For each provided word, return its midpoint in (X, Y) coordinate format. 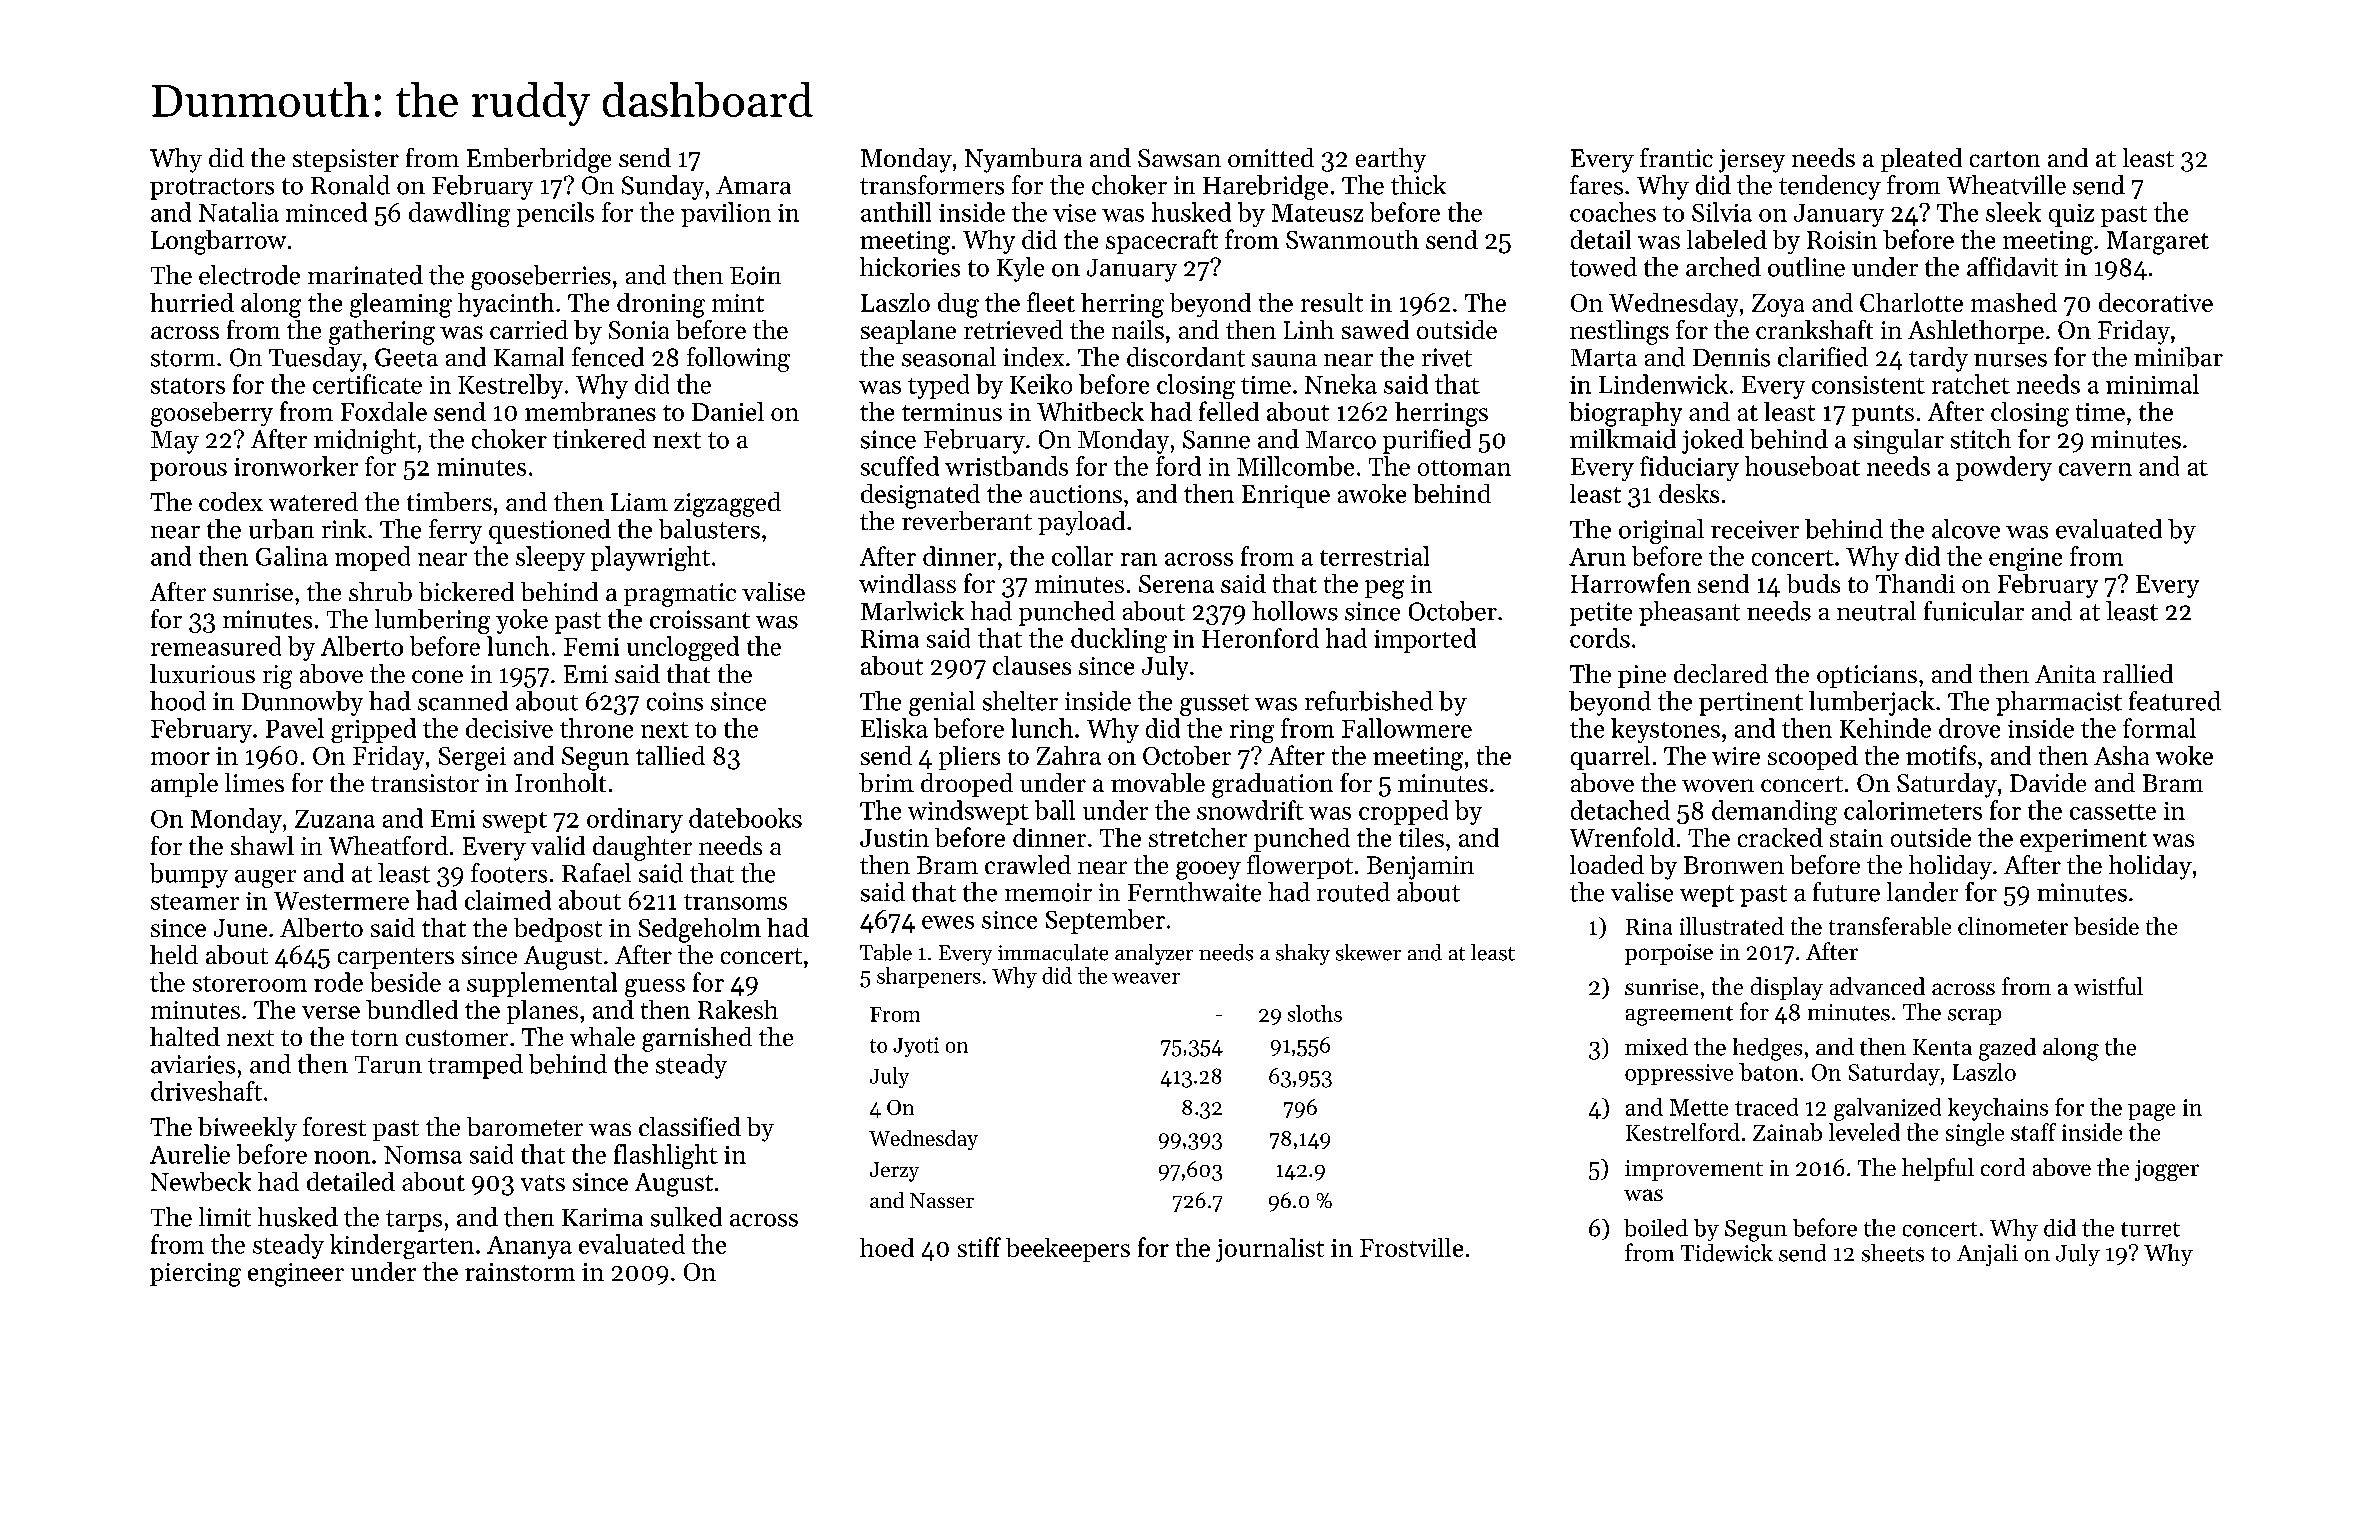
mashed (2014, 302)
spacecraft (1162, 241)
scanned (463, 701)
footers (509, 873)
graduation (1272, 785)
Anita (2065, 674)
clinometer (2013, 926)
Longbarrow (218, 242)
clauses (1032, 665)
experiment (2083, 840)
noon (342, 1157)
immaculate (1053, 952)
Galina (292, 556)
